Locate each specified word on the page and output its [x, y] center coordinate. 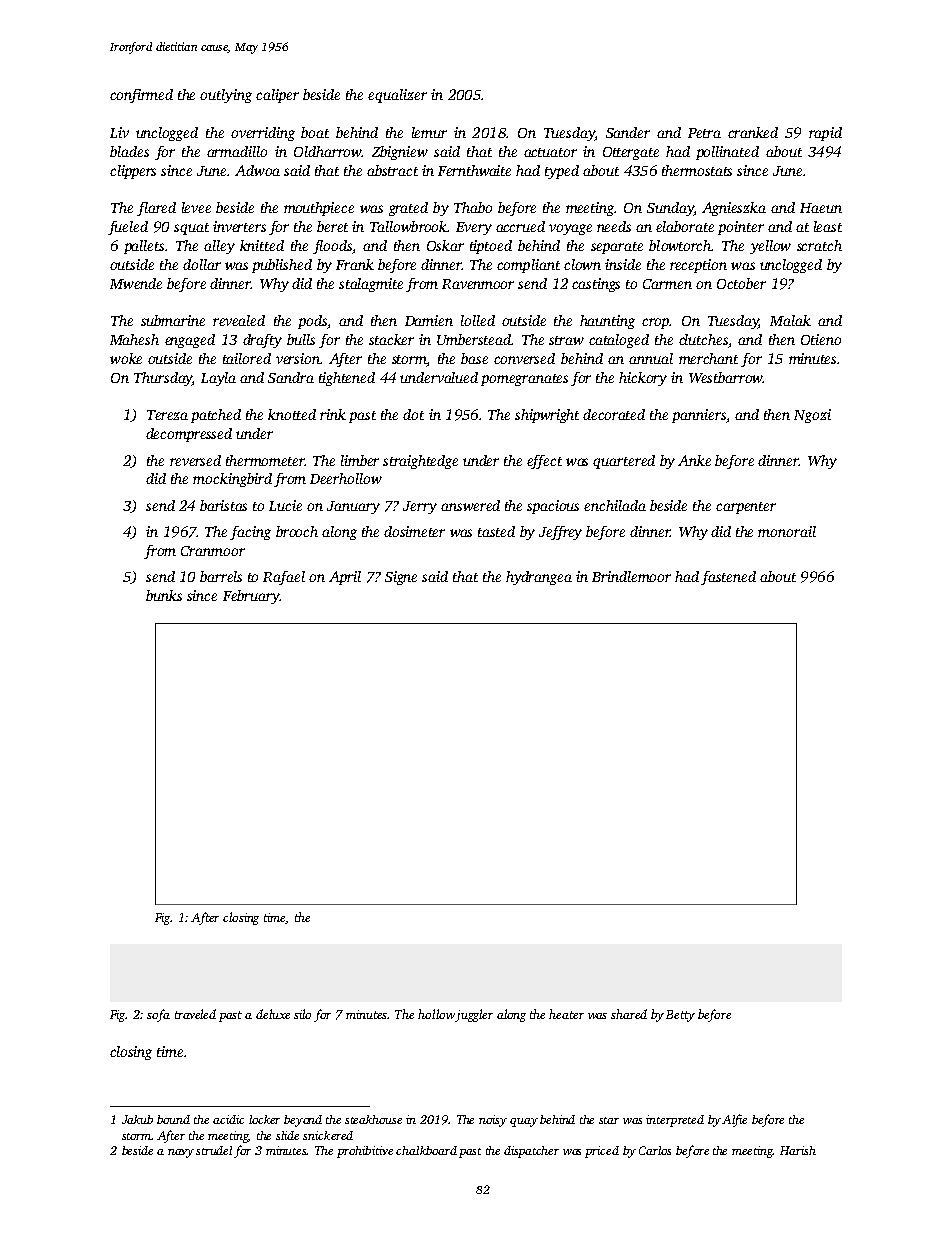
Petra [704, 133]
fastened [728, 578]
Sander [628, 132]
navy [181, 1153]
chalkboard [426, 1150]
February [251, 597]
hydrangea [539, 578]
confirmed [141, 96]
